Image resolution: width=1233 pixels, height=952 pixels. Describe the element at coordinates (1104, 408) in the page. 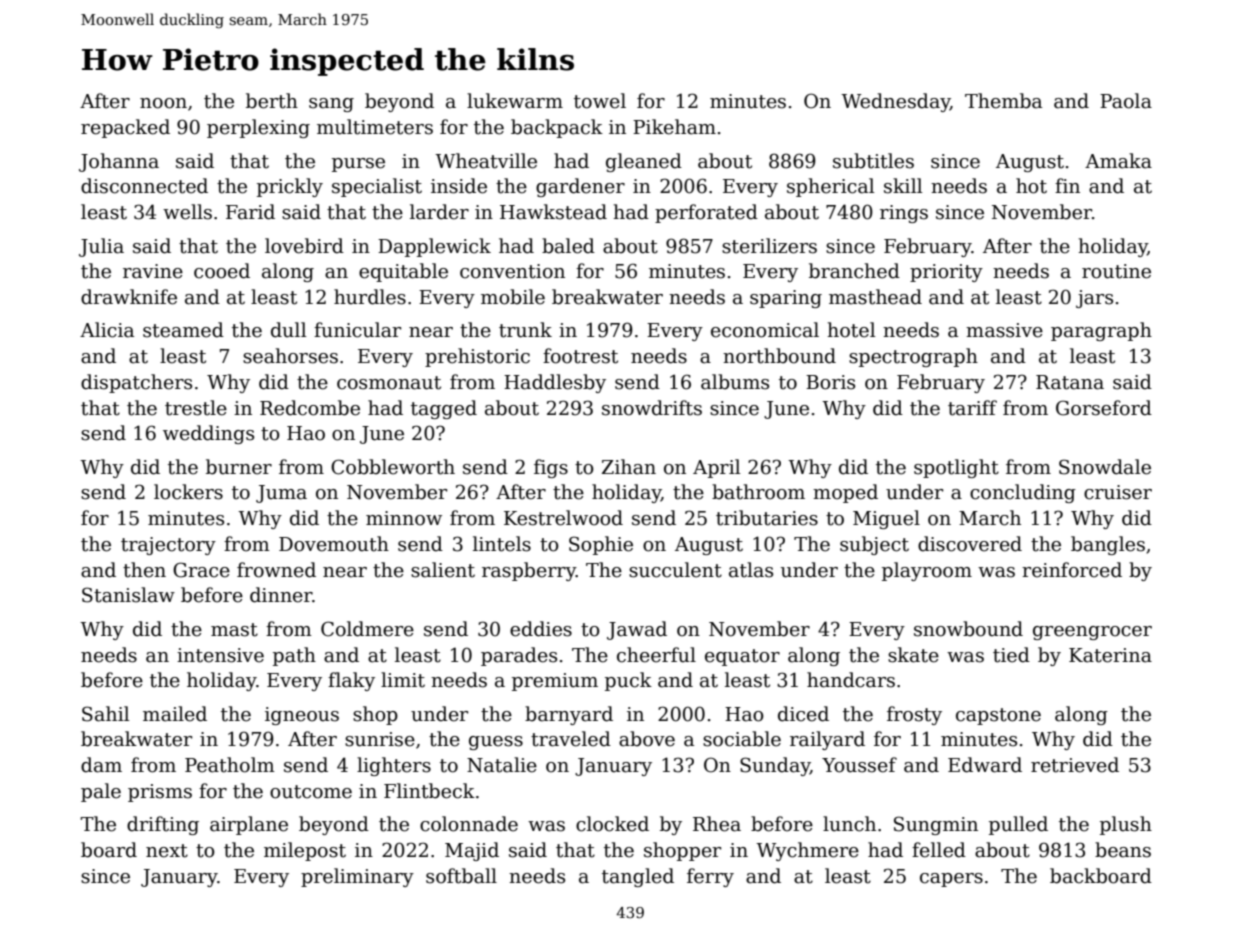

I see `Gorseford` at that location.
